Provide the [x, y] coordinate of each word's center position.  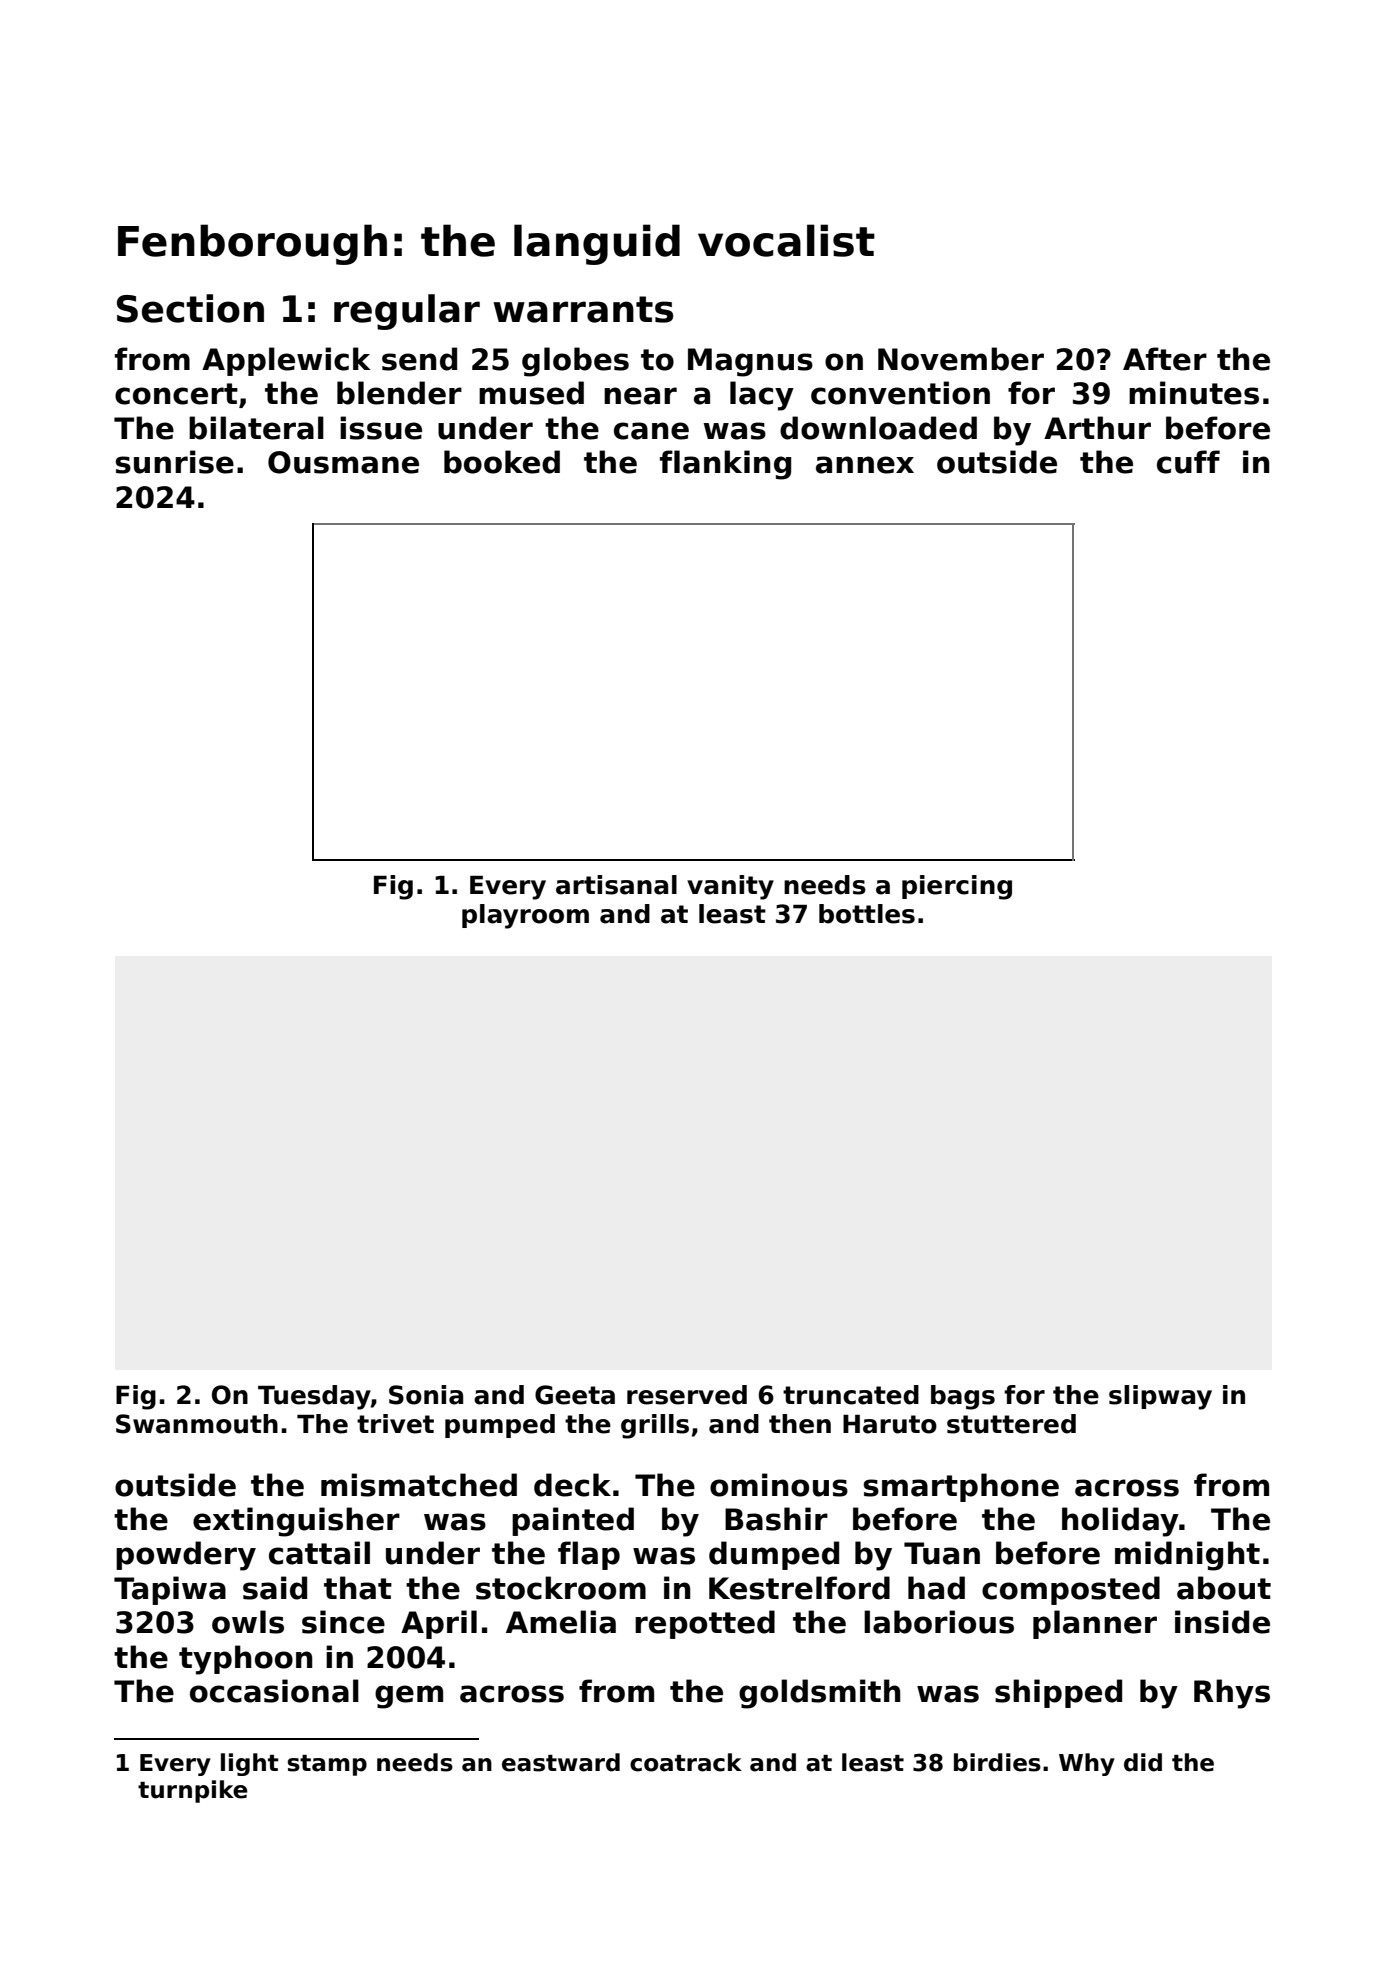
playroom [525, 916]
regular [407, 312]
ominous [779, 1485]
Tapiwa [170, 1590]
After [1165, 359]
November [961, 359]
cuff [1188, 462]
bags [963, 1397]
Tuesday [314, 1397]
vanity [730, 887]
